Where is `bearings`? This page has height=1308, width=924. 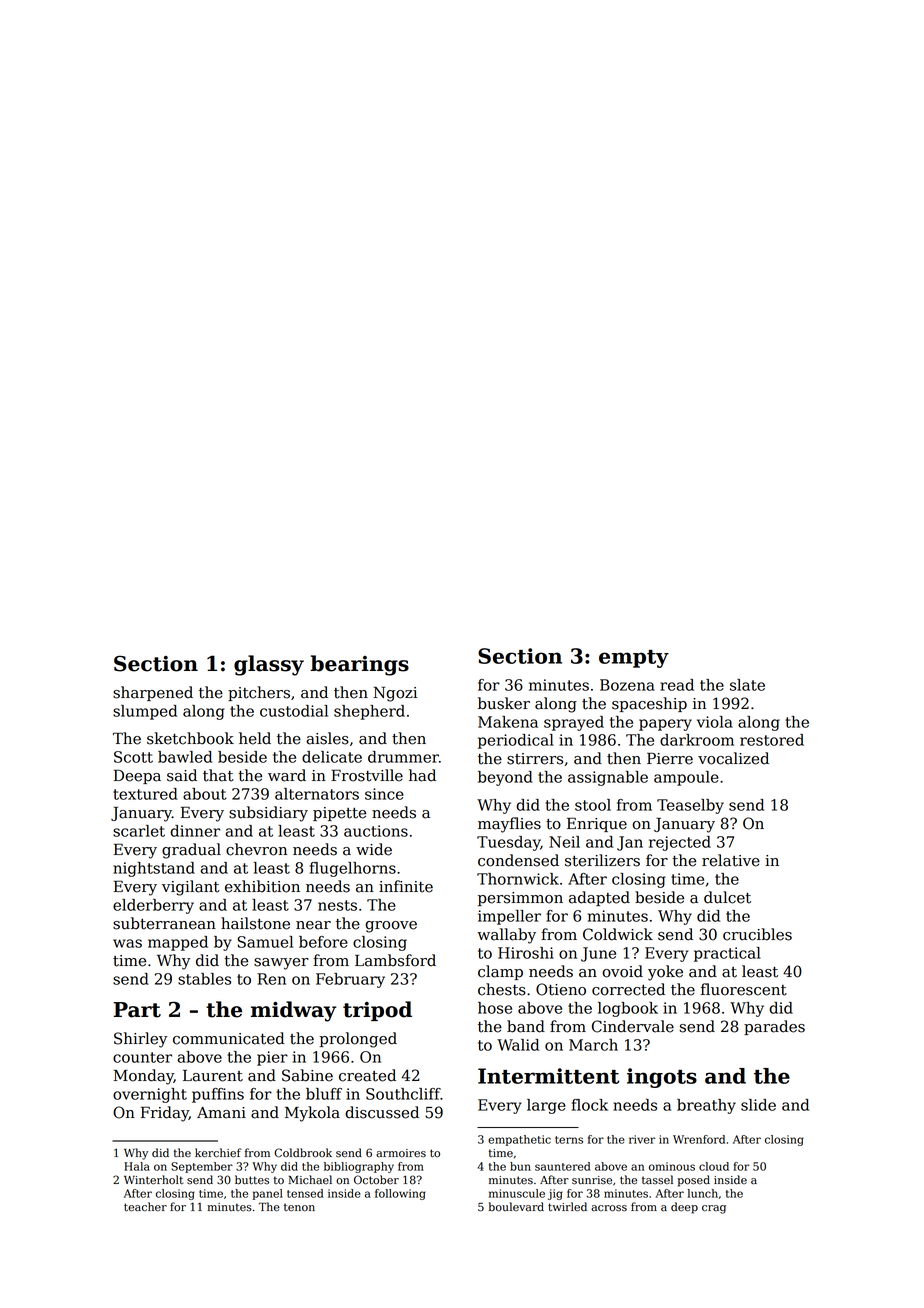 bearings is located at coordinates (360, 665).
